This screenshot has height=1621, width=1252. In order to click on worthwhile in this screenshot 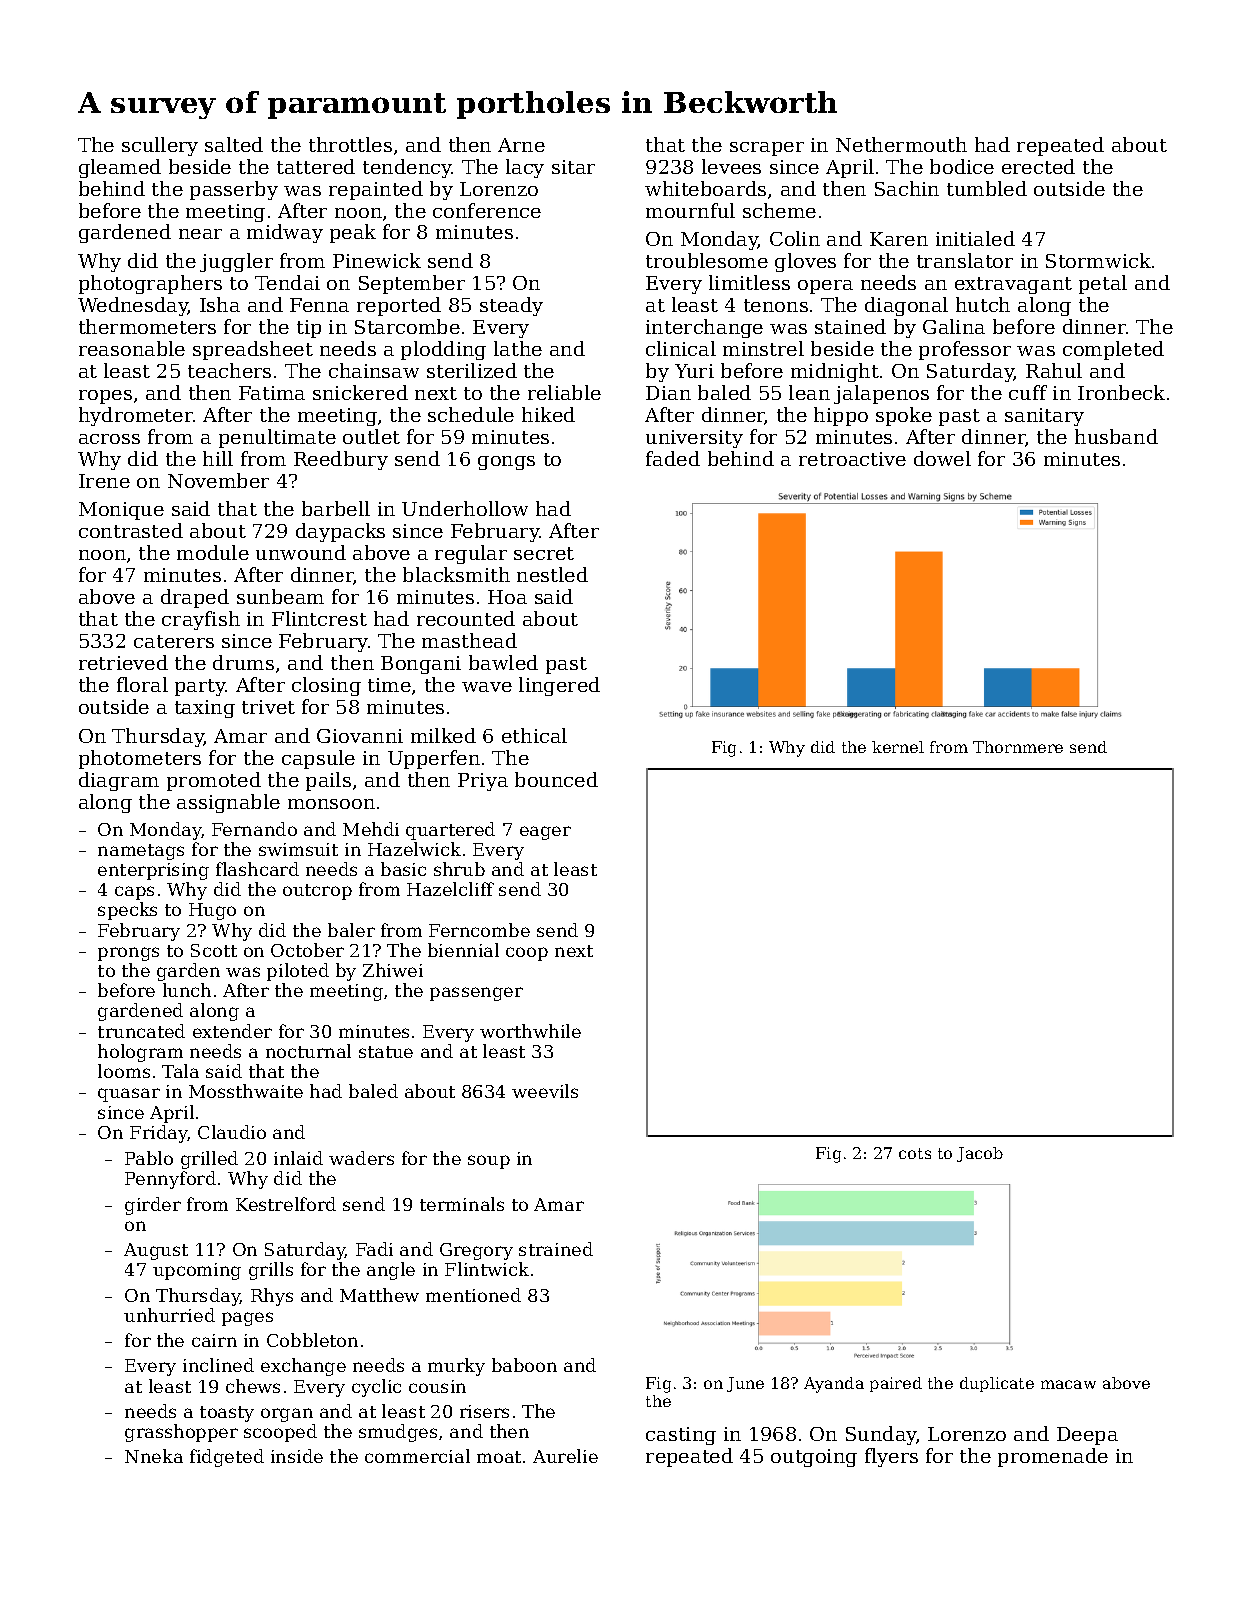, I will do `click(530, 1031)`.
